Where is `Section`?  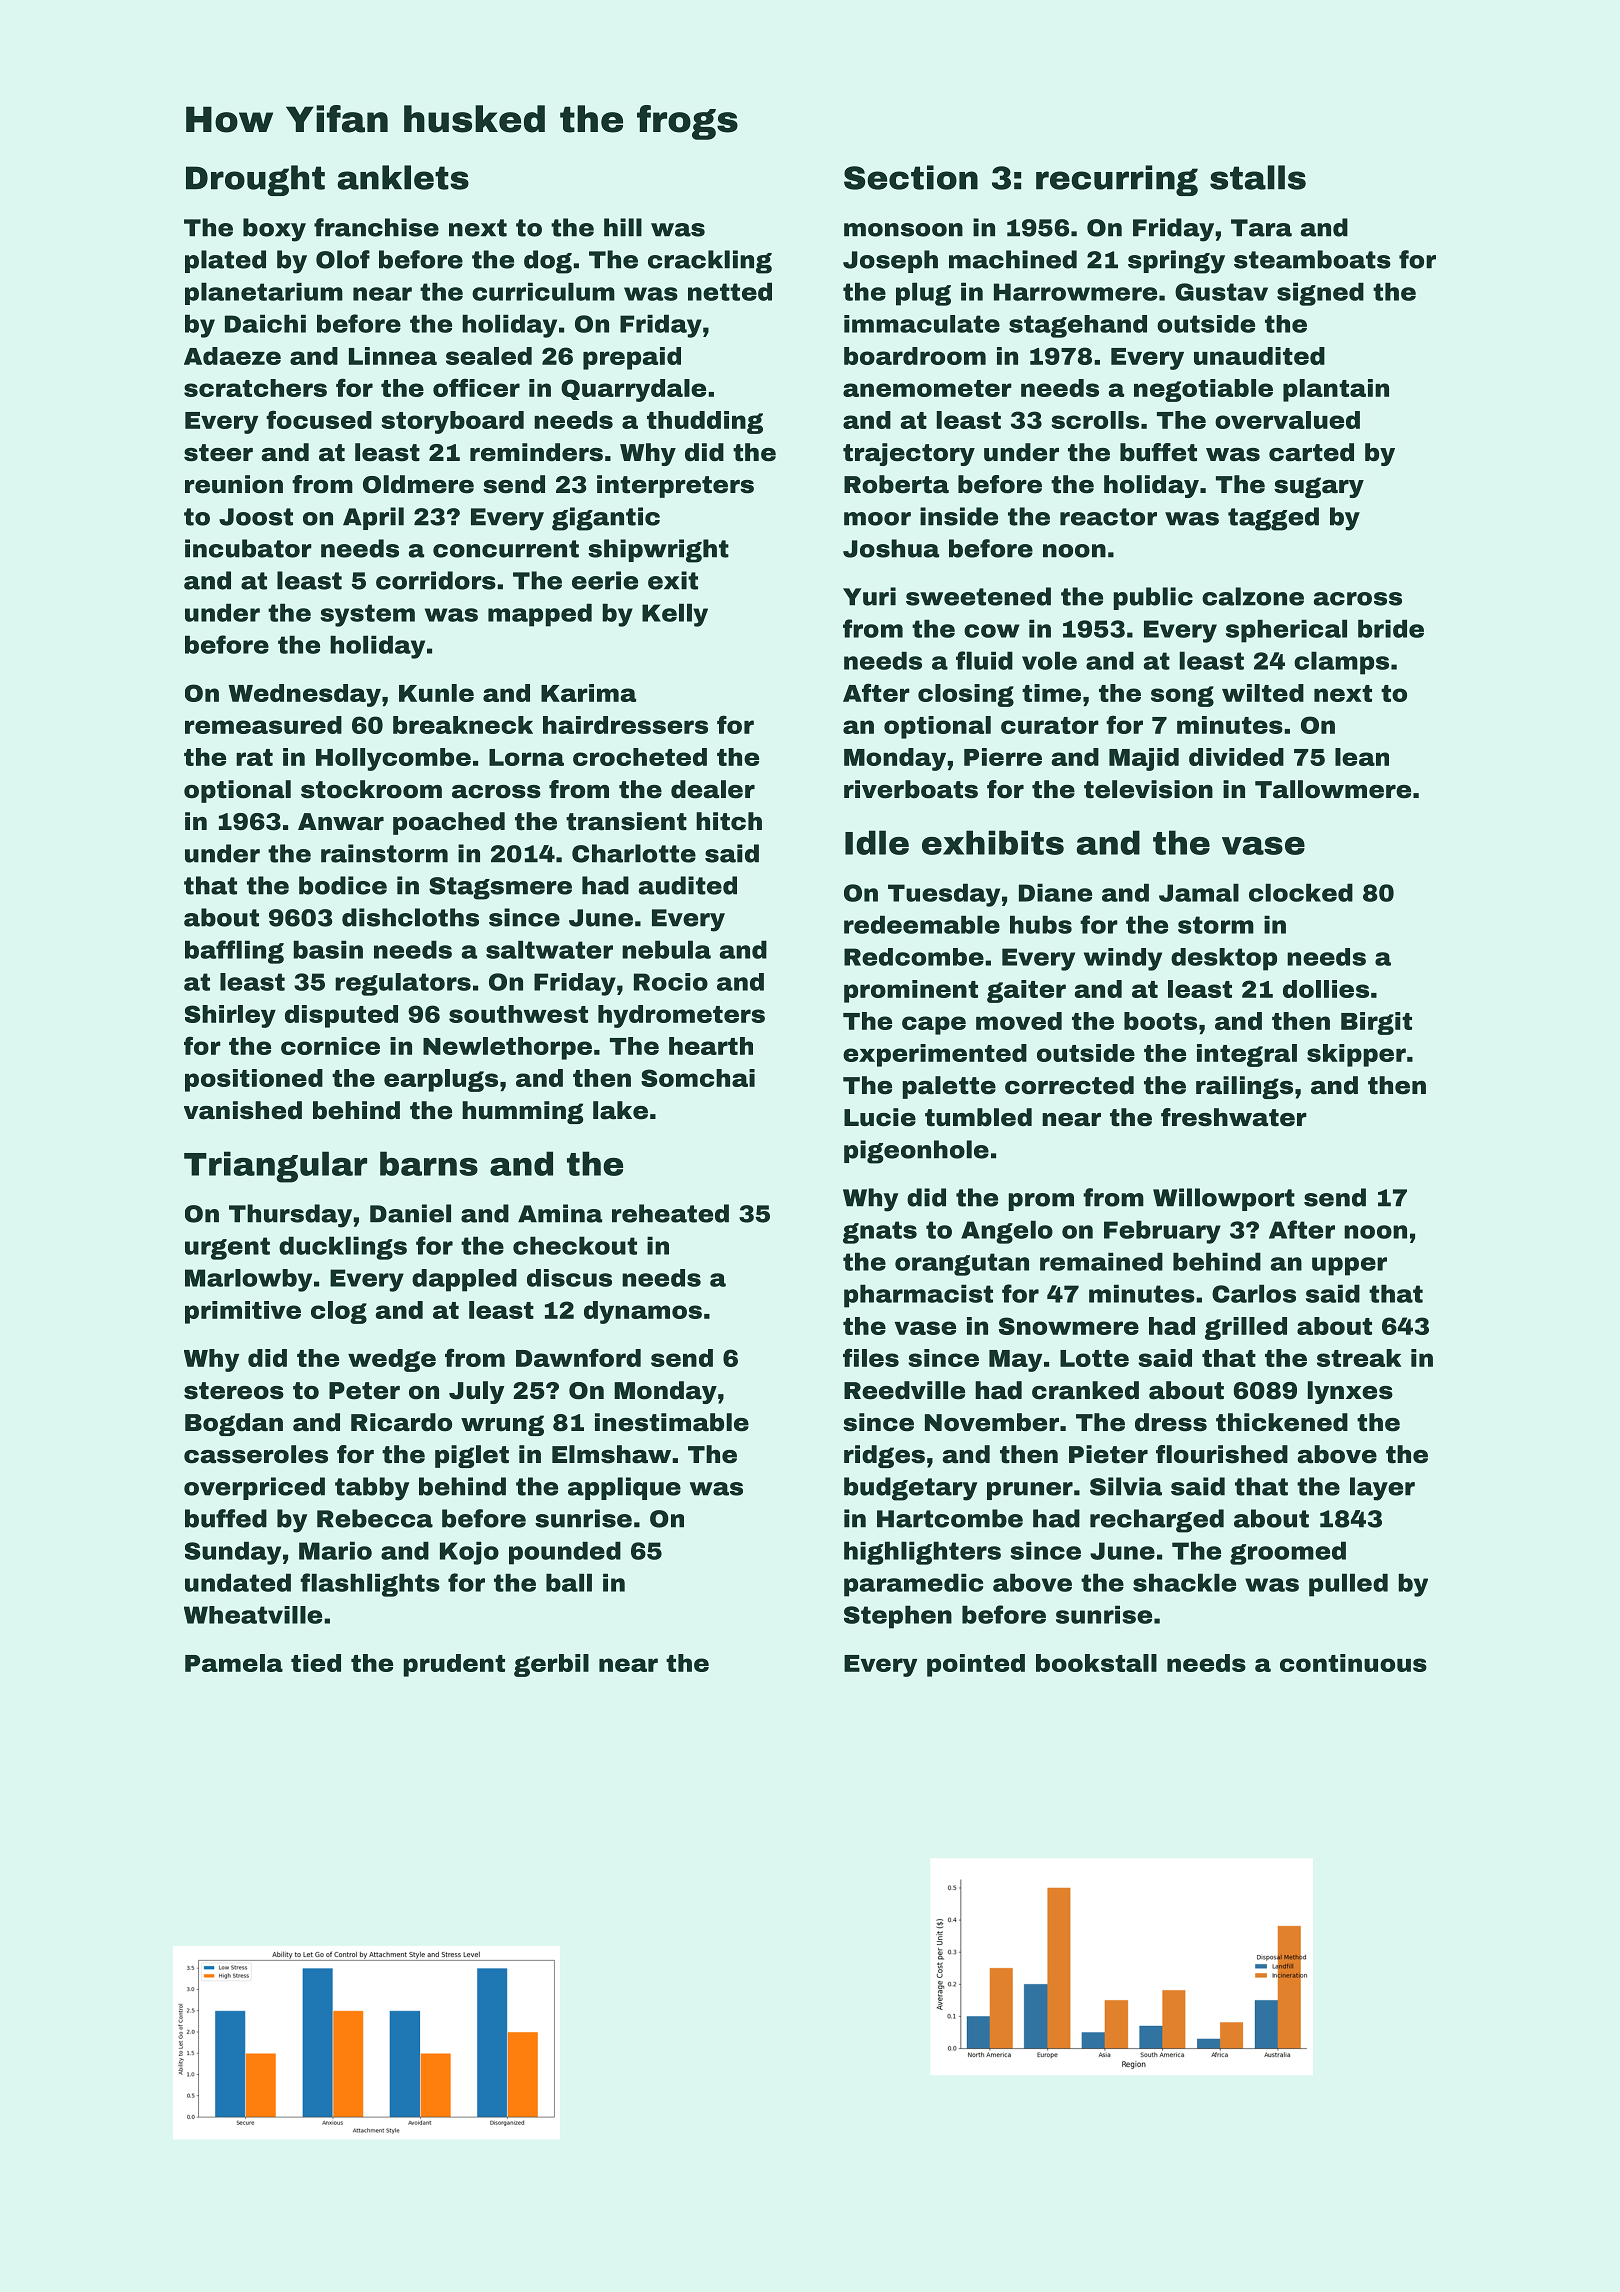 Section is located at coordinates (911, 177).
